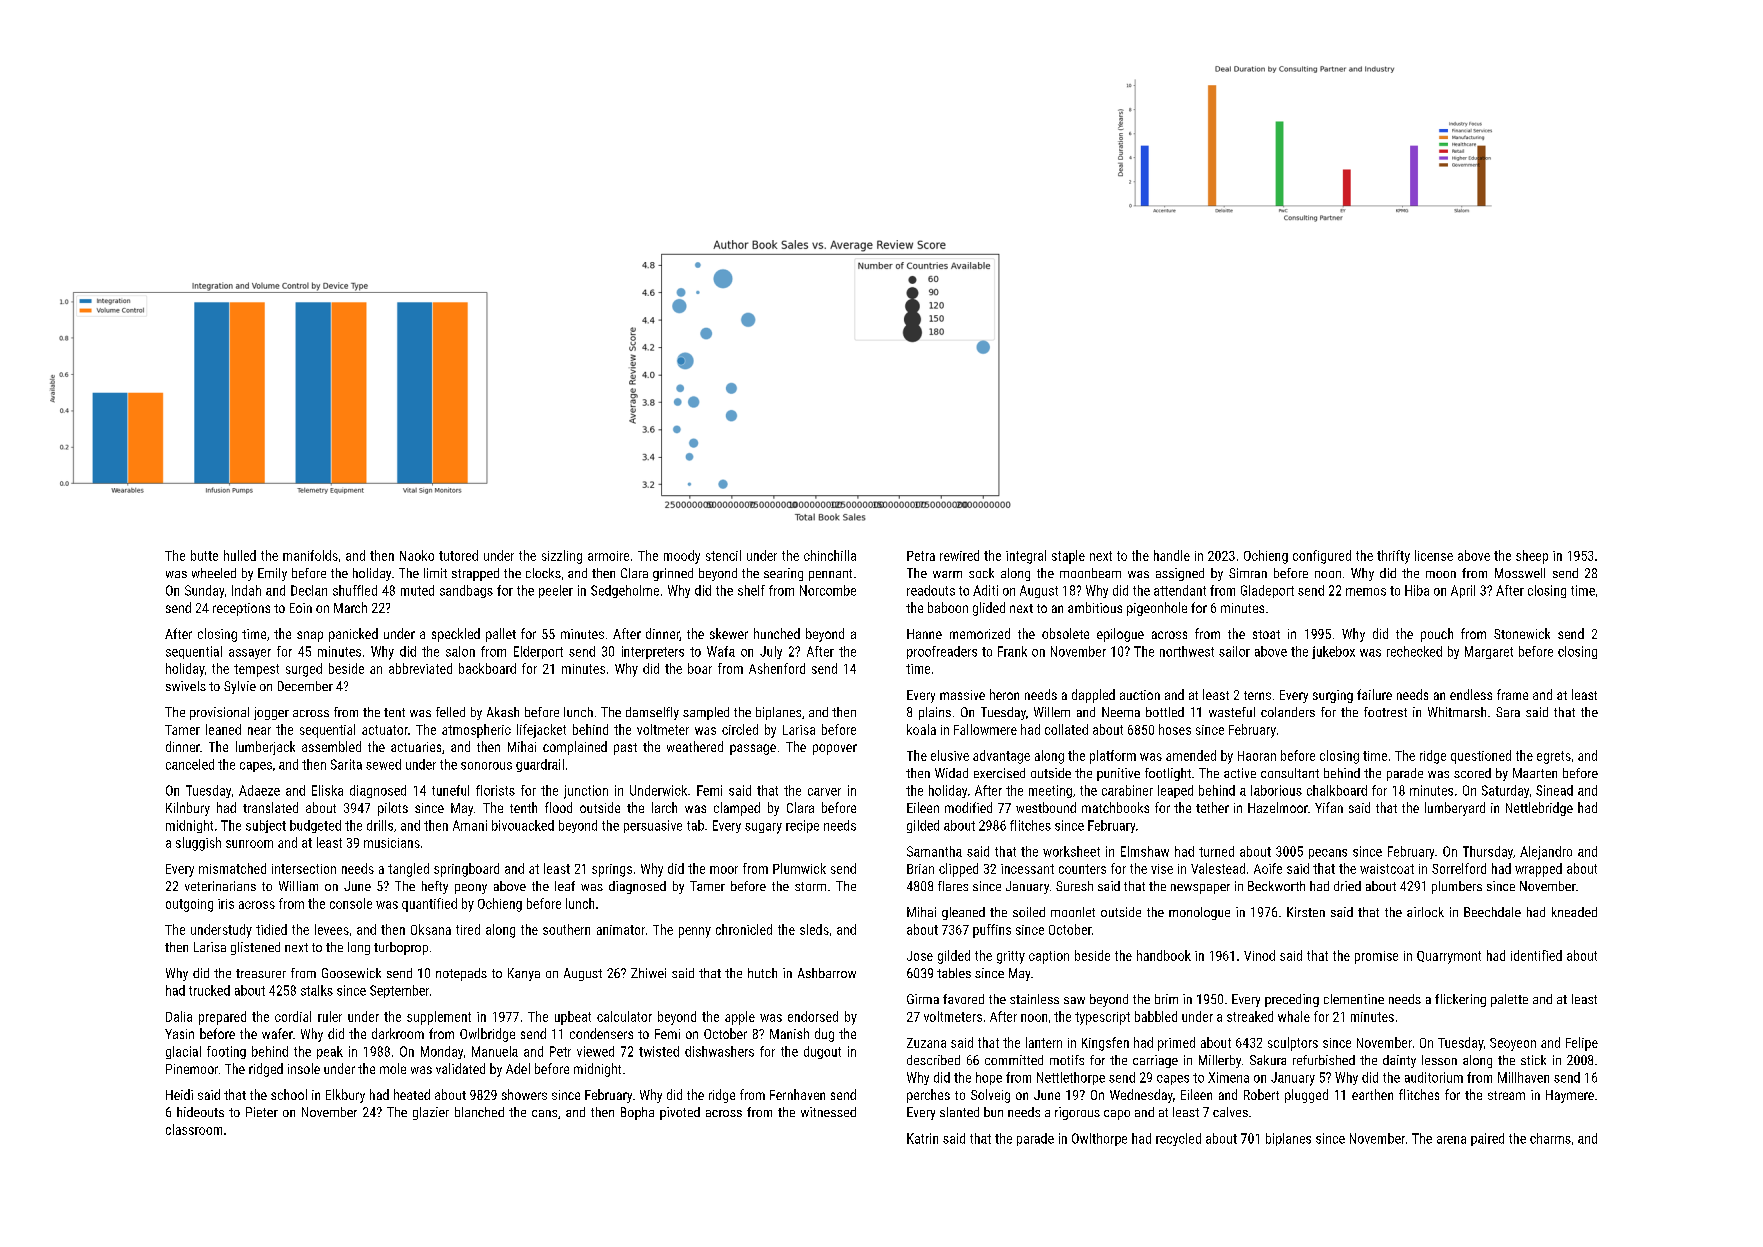 This document has width=1763, height=1247. I want to click on Kilnbury, so click(188, 809).
